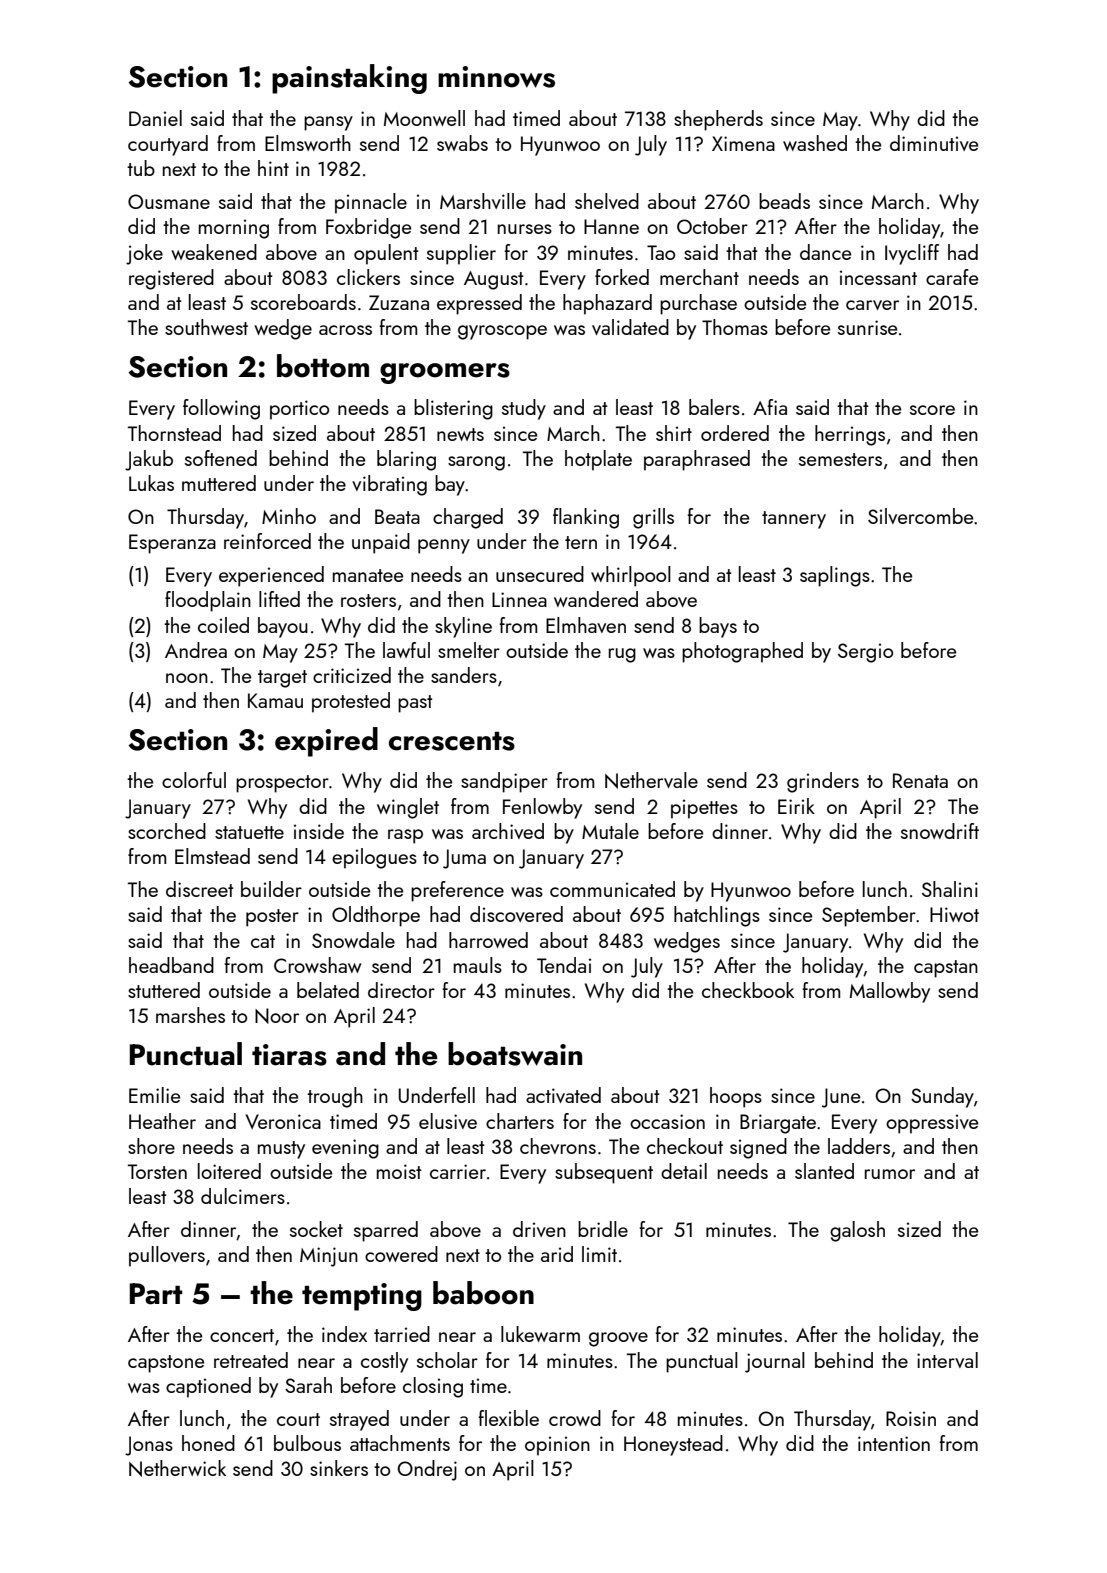  Describe the element at coordinates (169, 201) in the image. I see `Ousmane` at that location.
